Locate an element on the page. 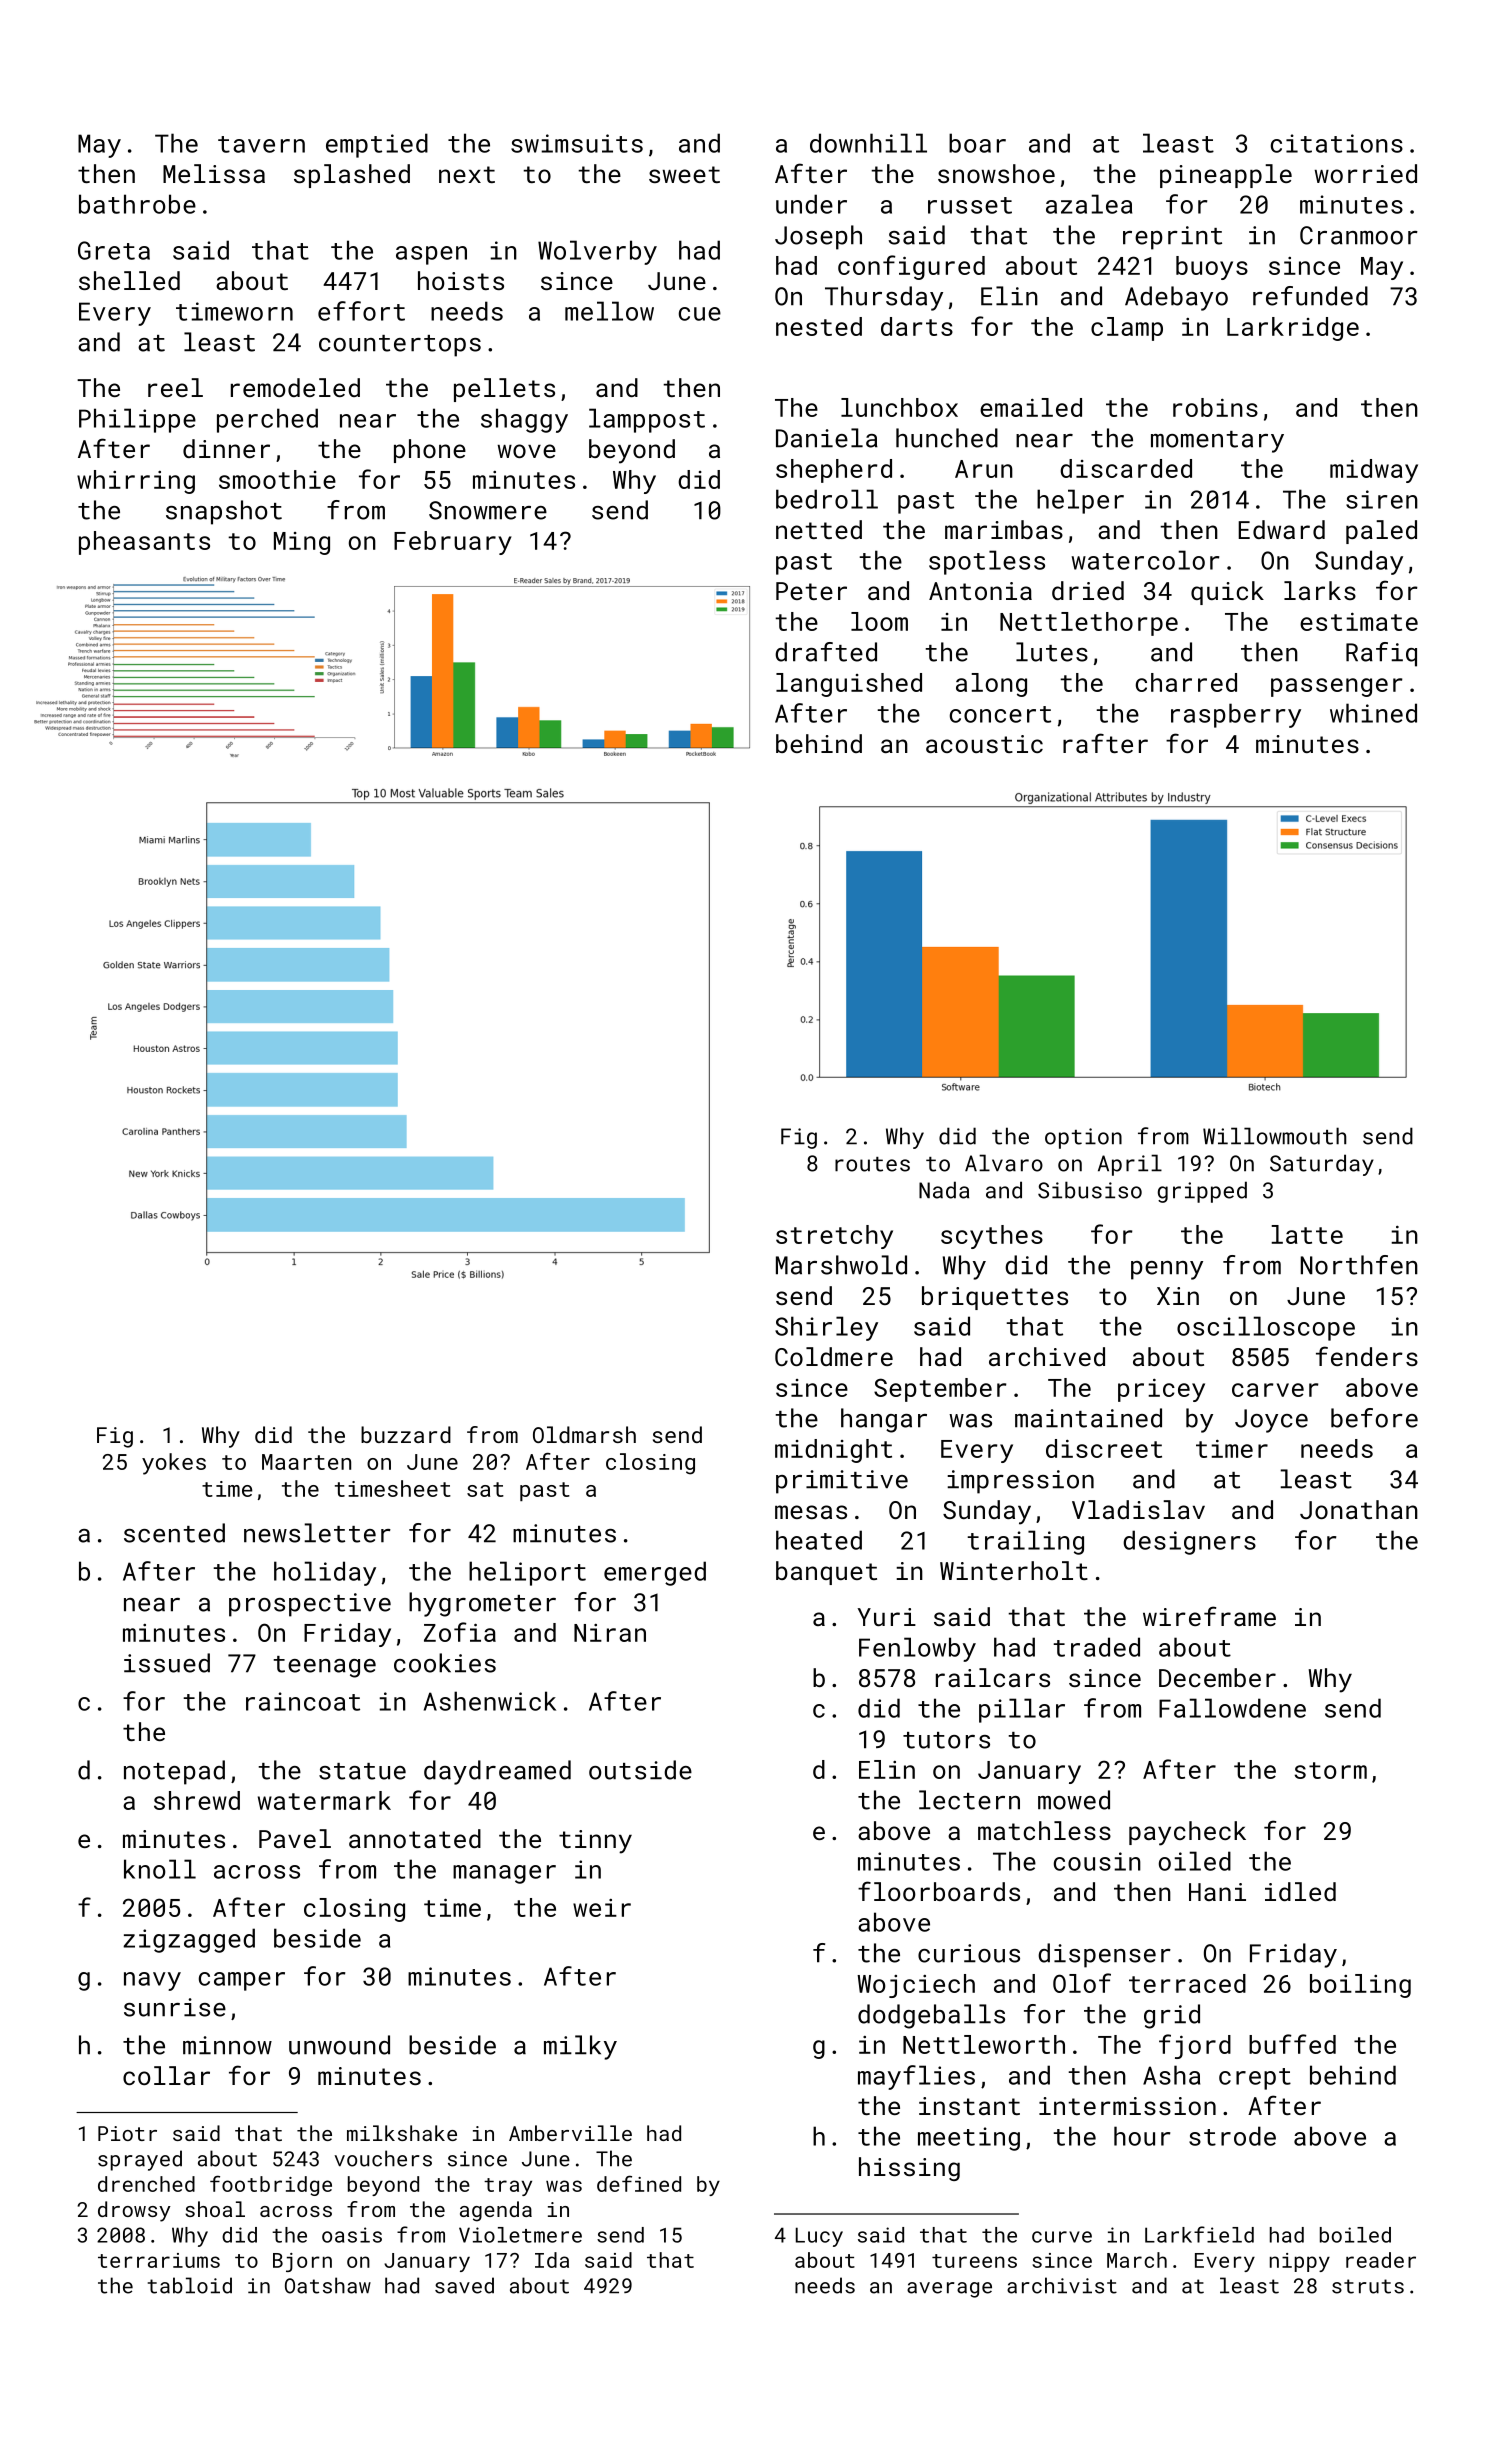  stretchy is located at coordinates (834, 1237).
